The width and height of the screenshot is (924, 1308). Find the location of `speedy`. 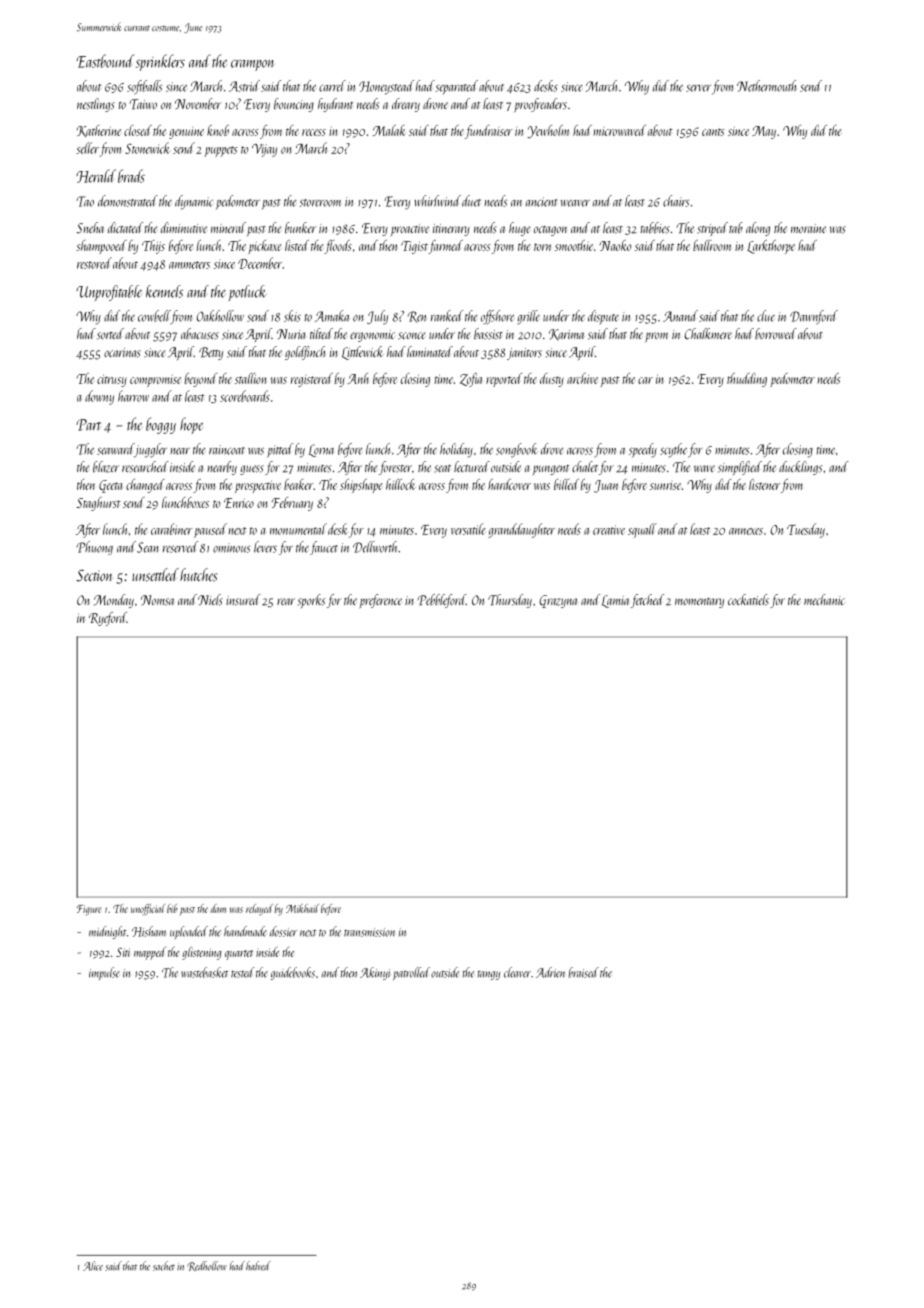

speedy is located at coordinates (643, 450).
